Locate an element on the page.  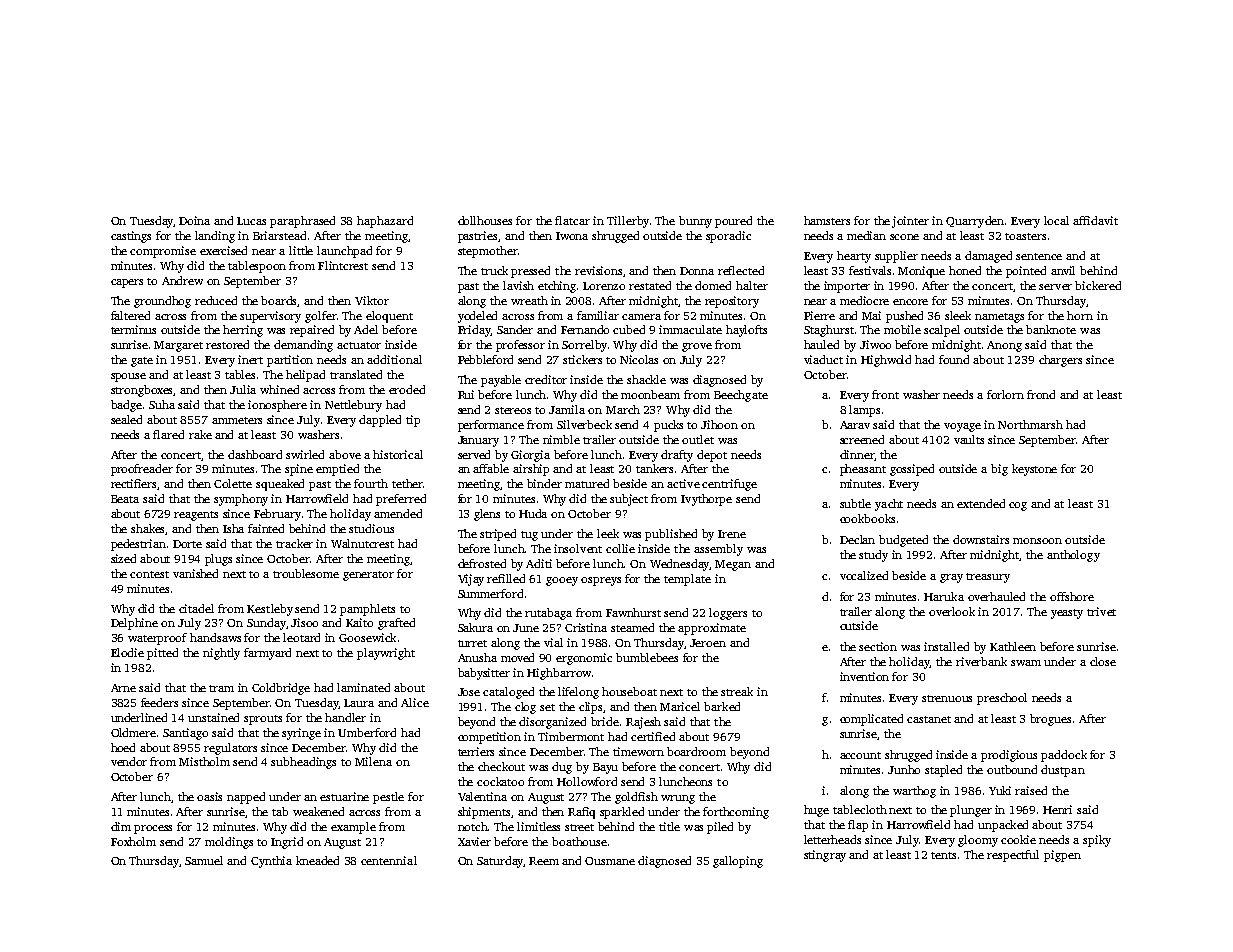
certified is located at coordinates (653, 736).
